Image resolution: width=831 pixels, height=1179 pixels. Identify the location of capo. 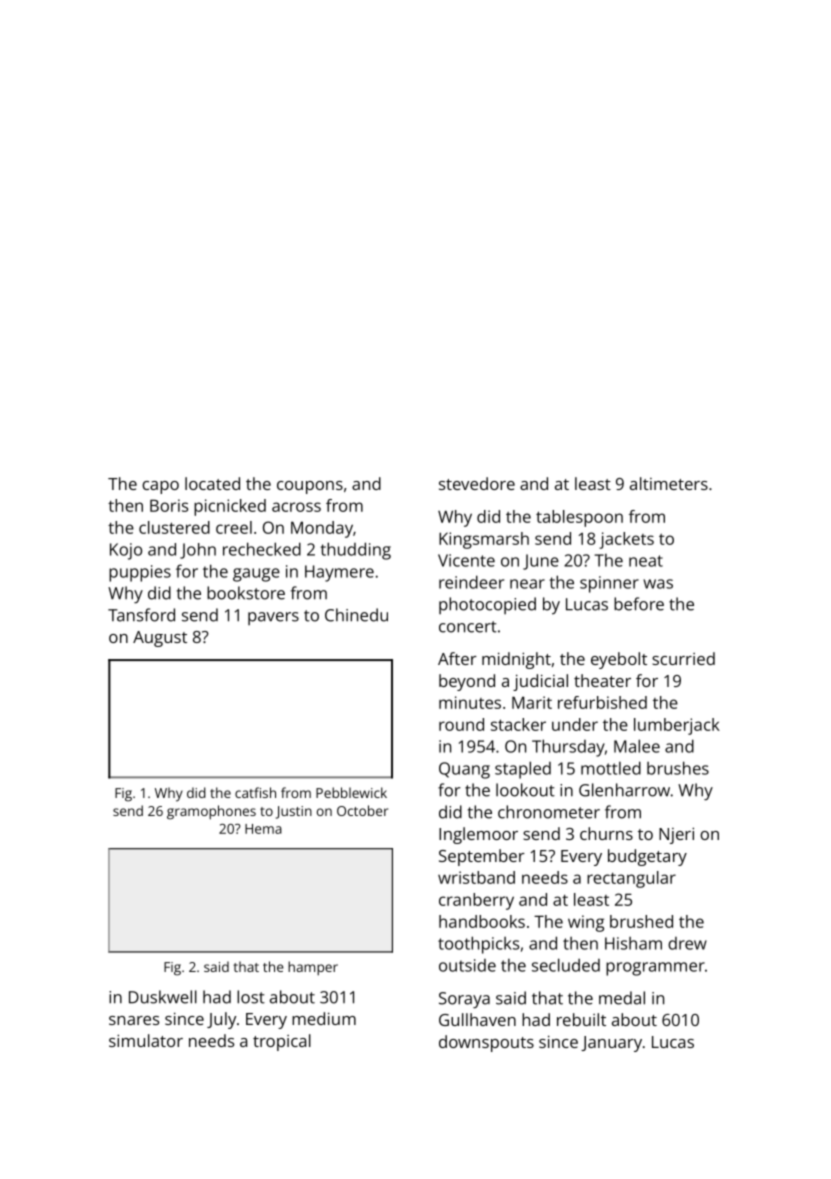
(160, 487).
